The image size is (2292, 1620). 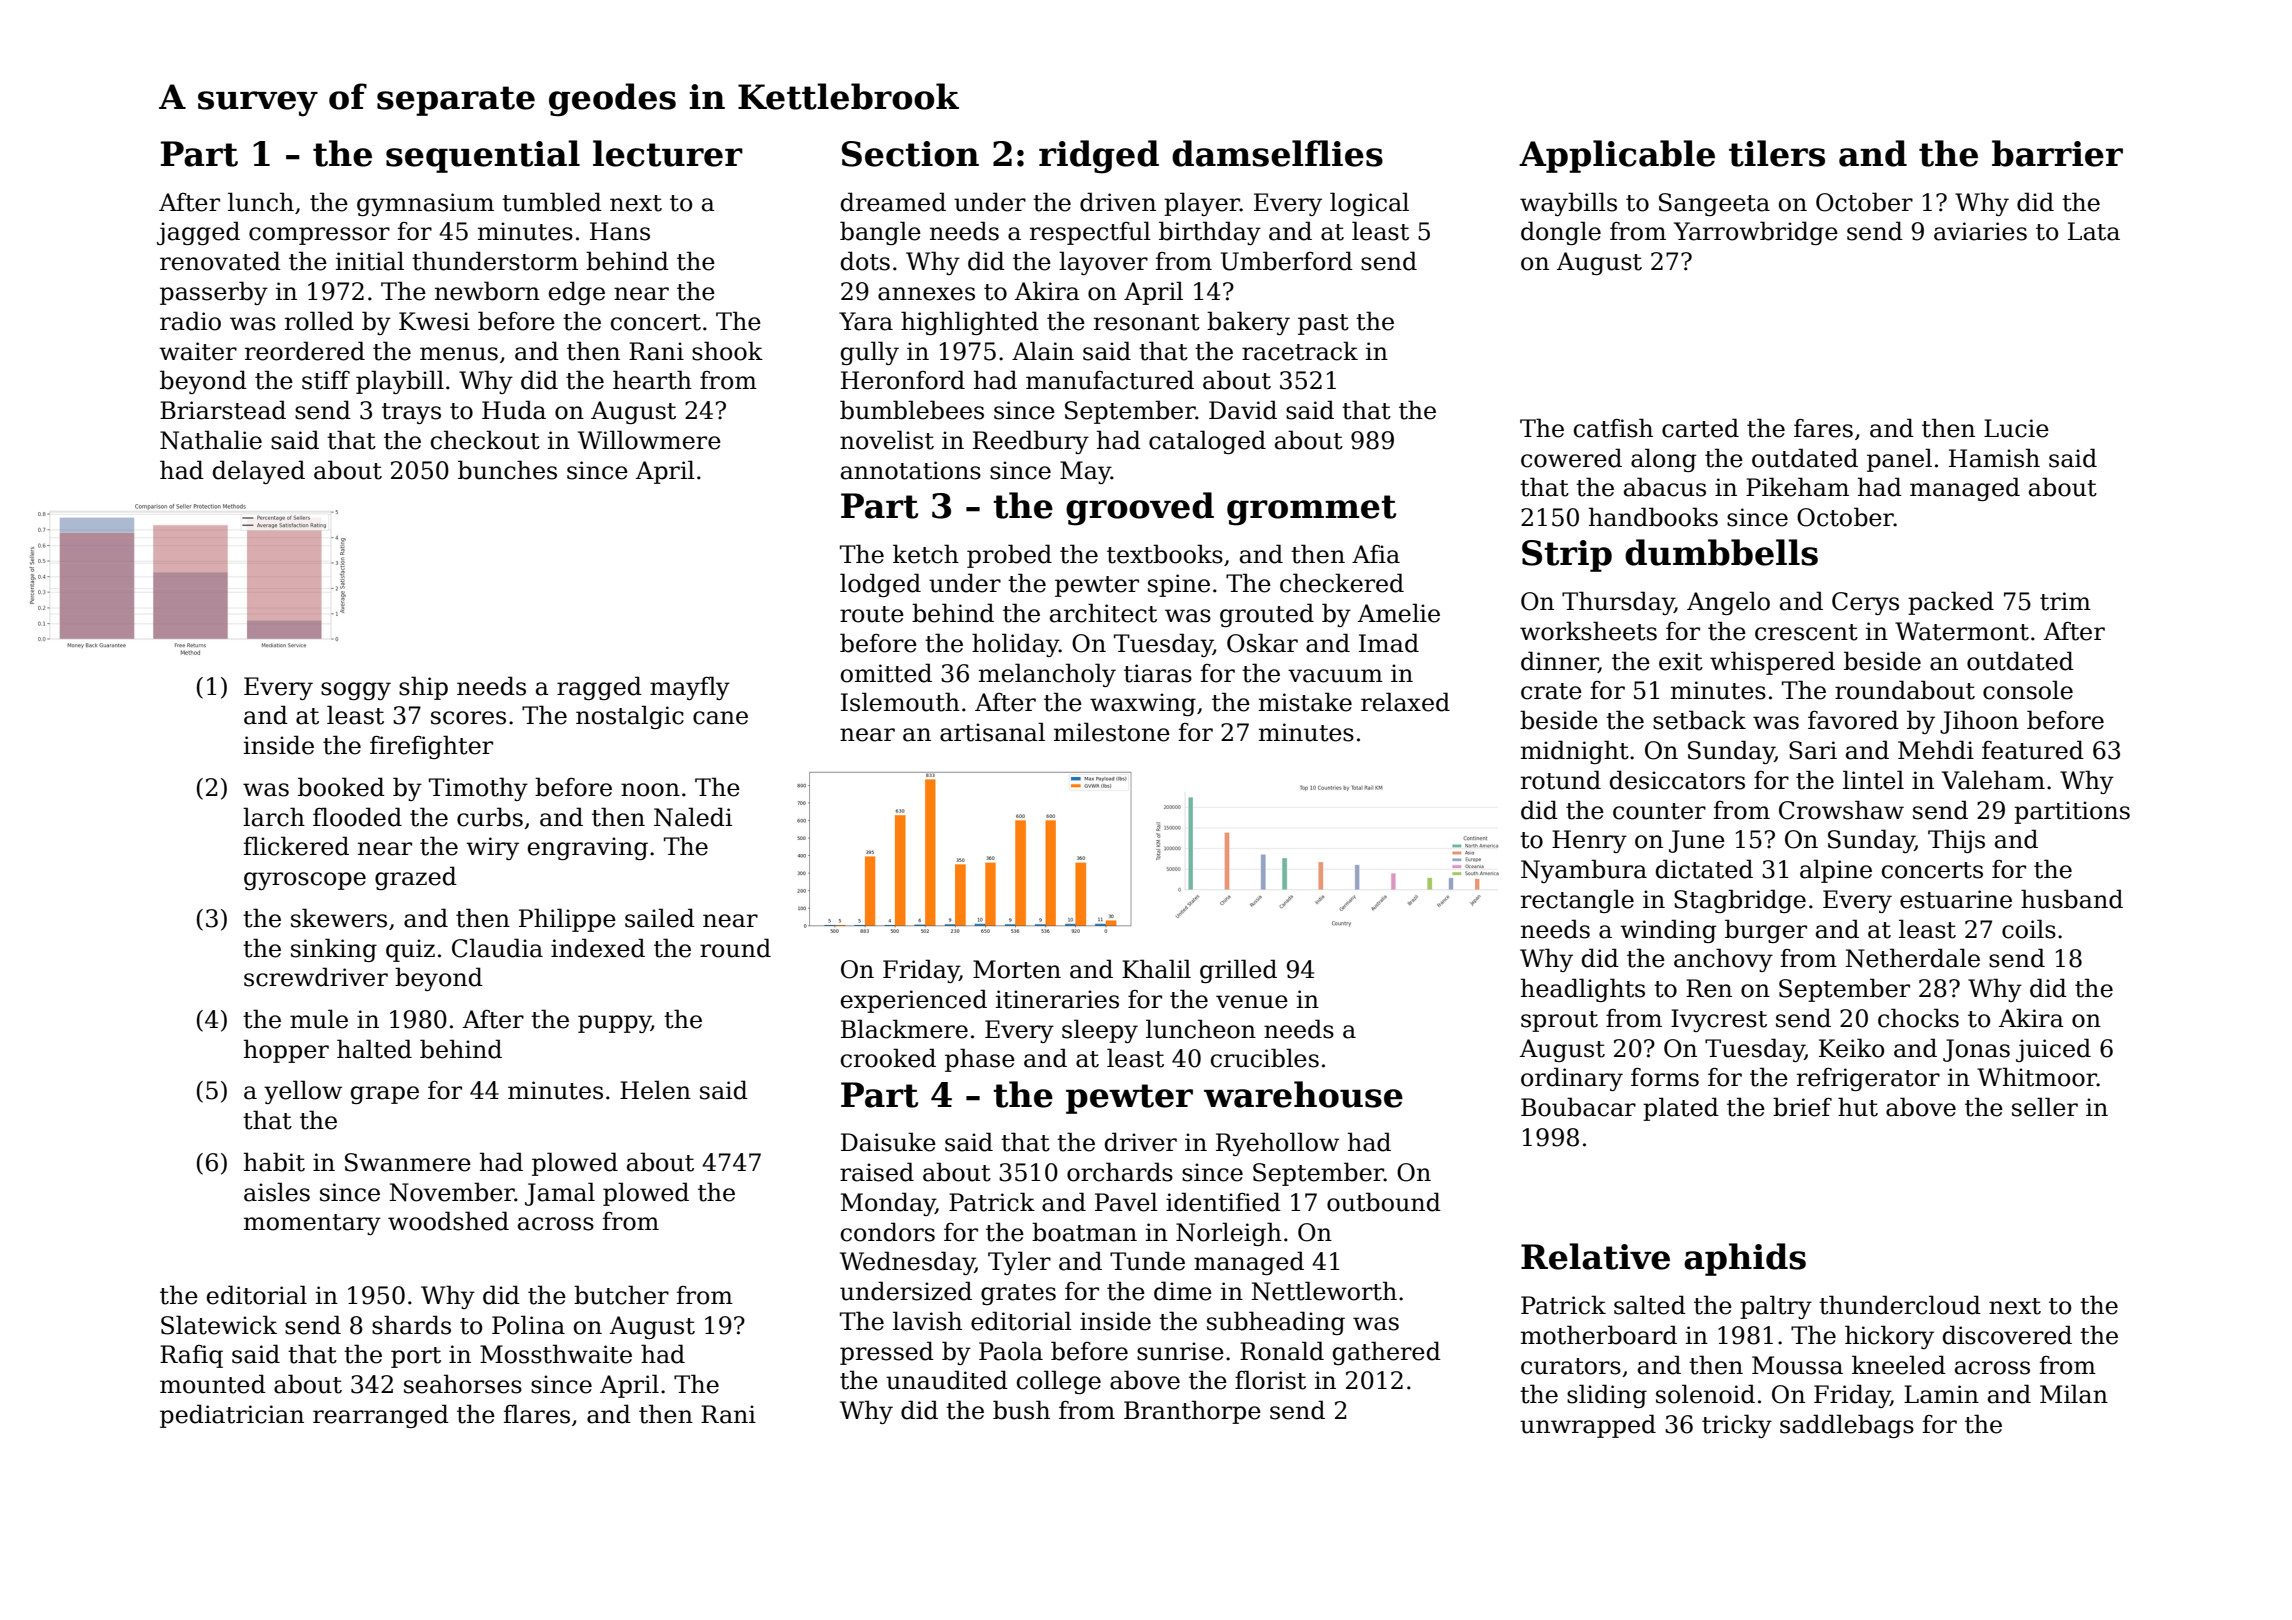 I want to click on Valeham, so click(x=1993, y=780).
